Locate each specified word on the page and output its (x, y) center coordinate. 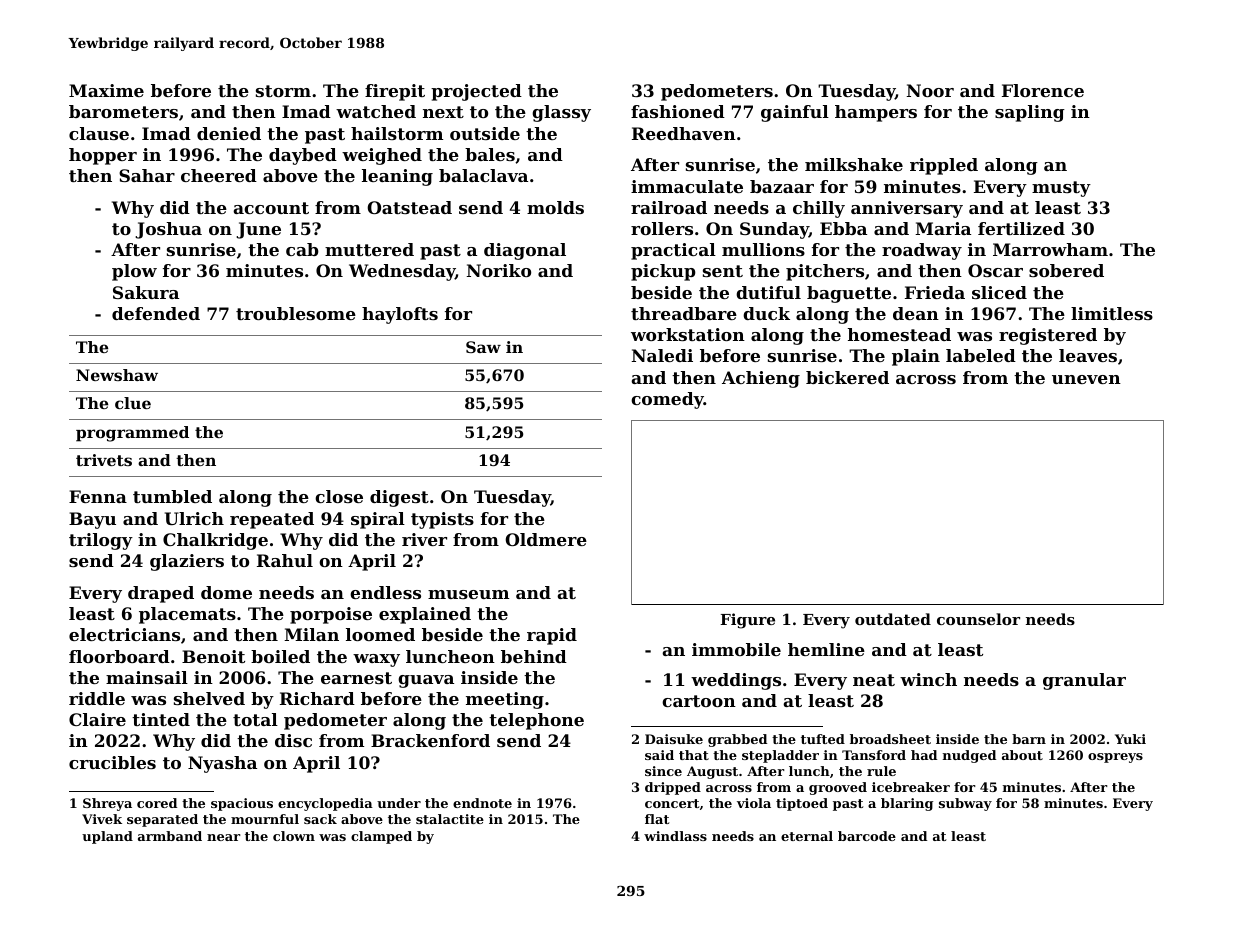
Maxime (106, 90)
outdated (893, 619)
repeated (272, 520)
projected (476, 92)
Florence (1043, 90)
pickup (663, 272)
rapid (552, 636)
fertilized (1021, 228)
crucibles (112, 762)
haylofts (400, 315)
